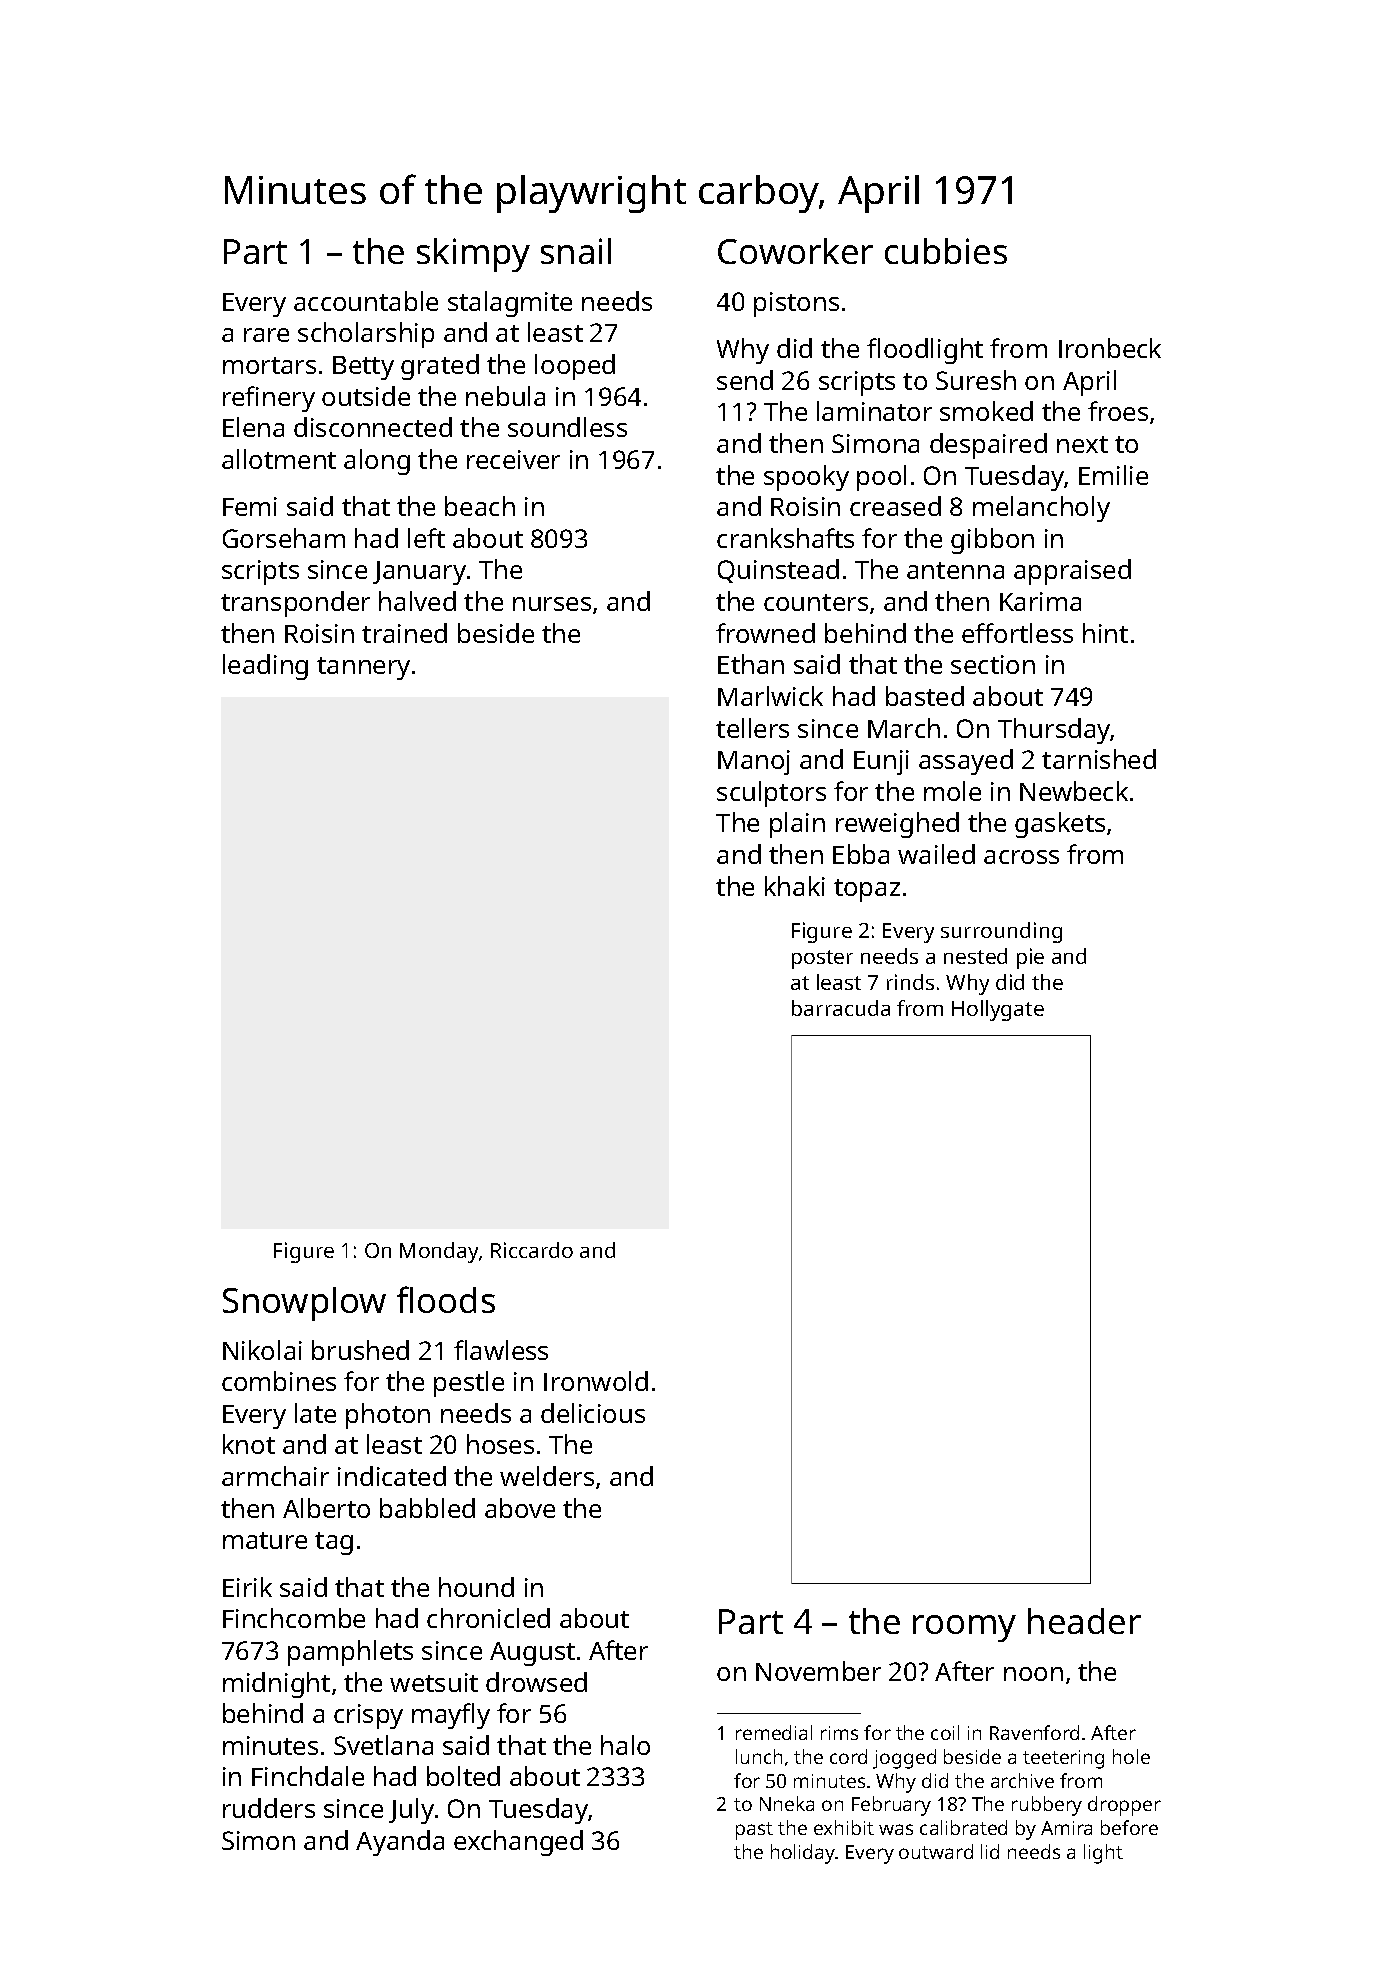 The width and height of the screenshot is (1386, 1969). I want to click on tannery, so click(363, 668).
